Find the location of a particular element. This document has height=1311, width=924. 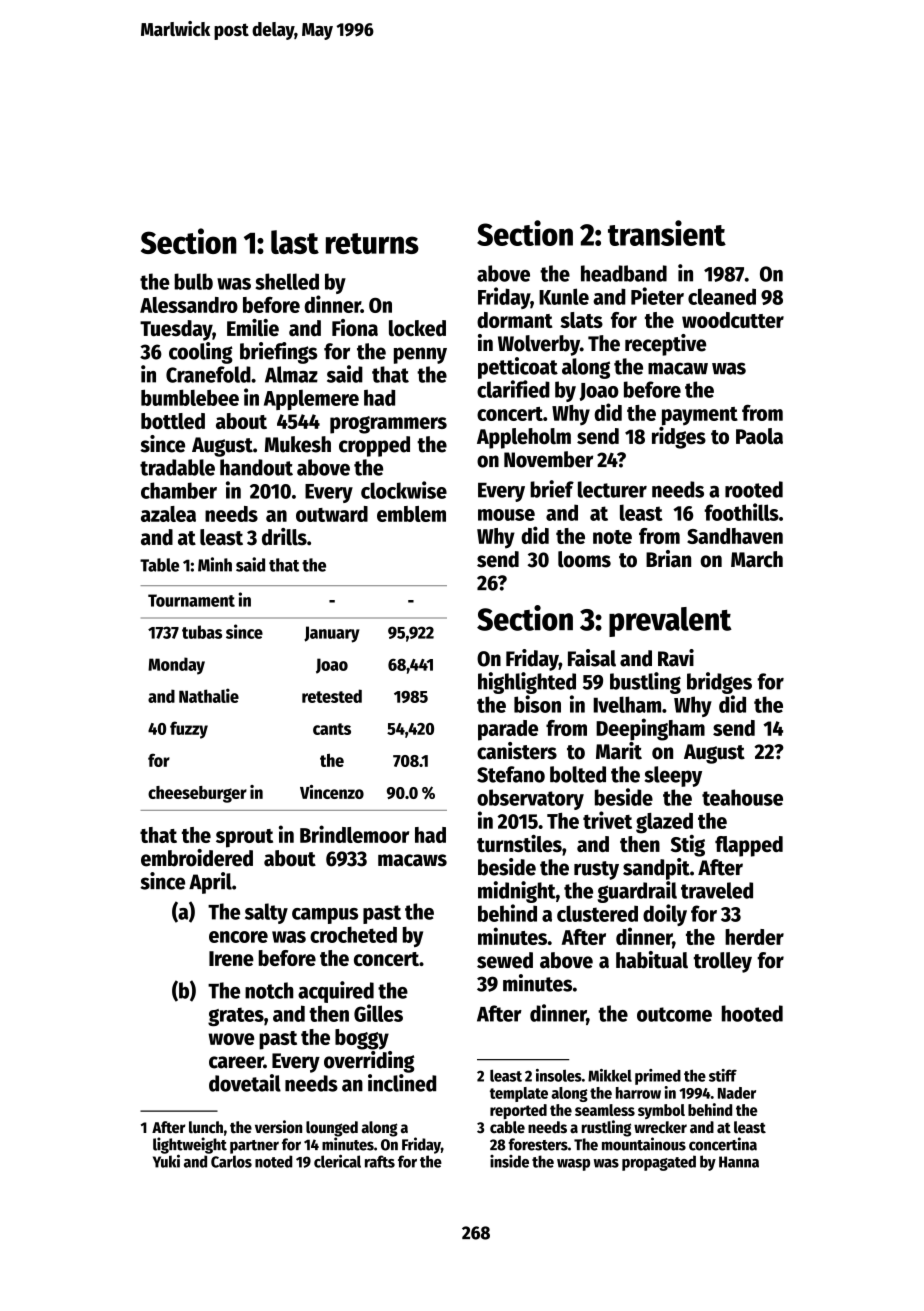

returns is located at coordinates (372, 243).
